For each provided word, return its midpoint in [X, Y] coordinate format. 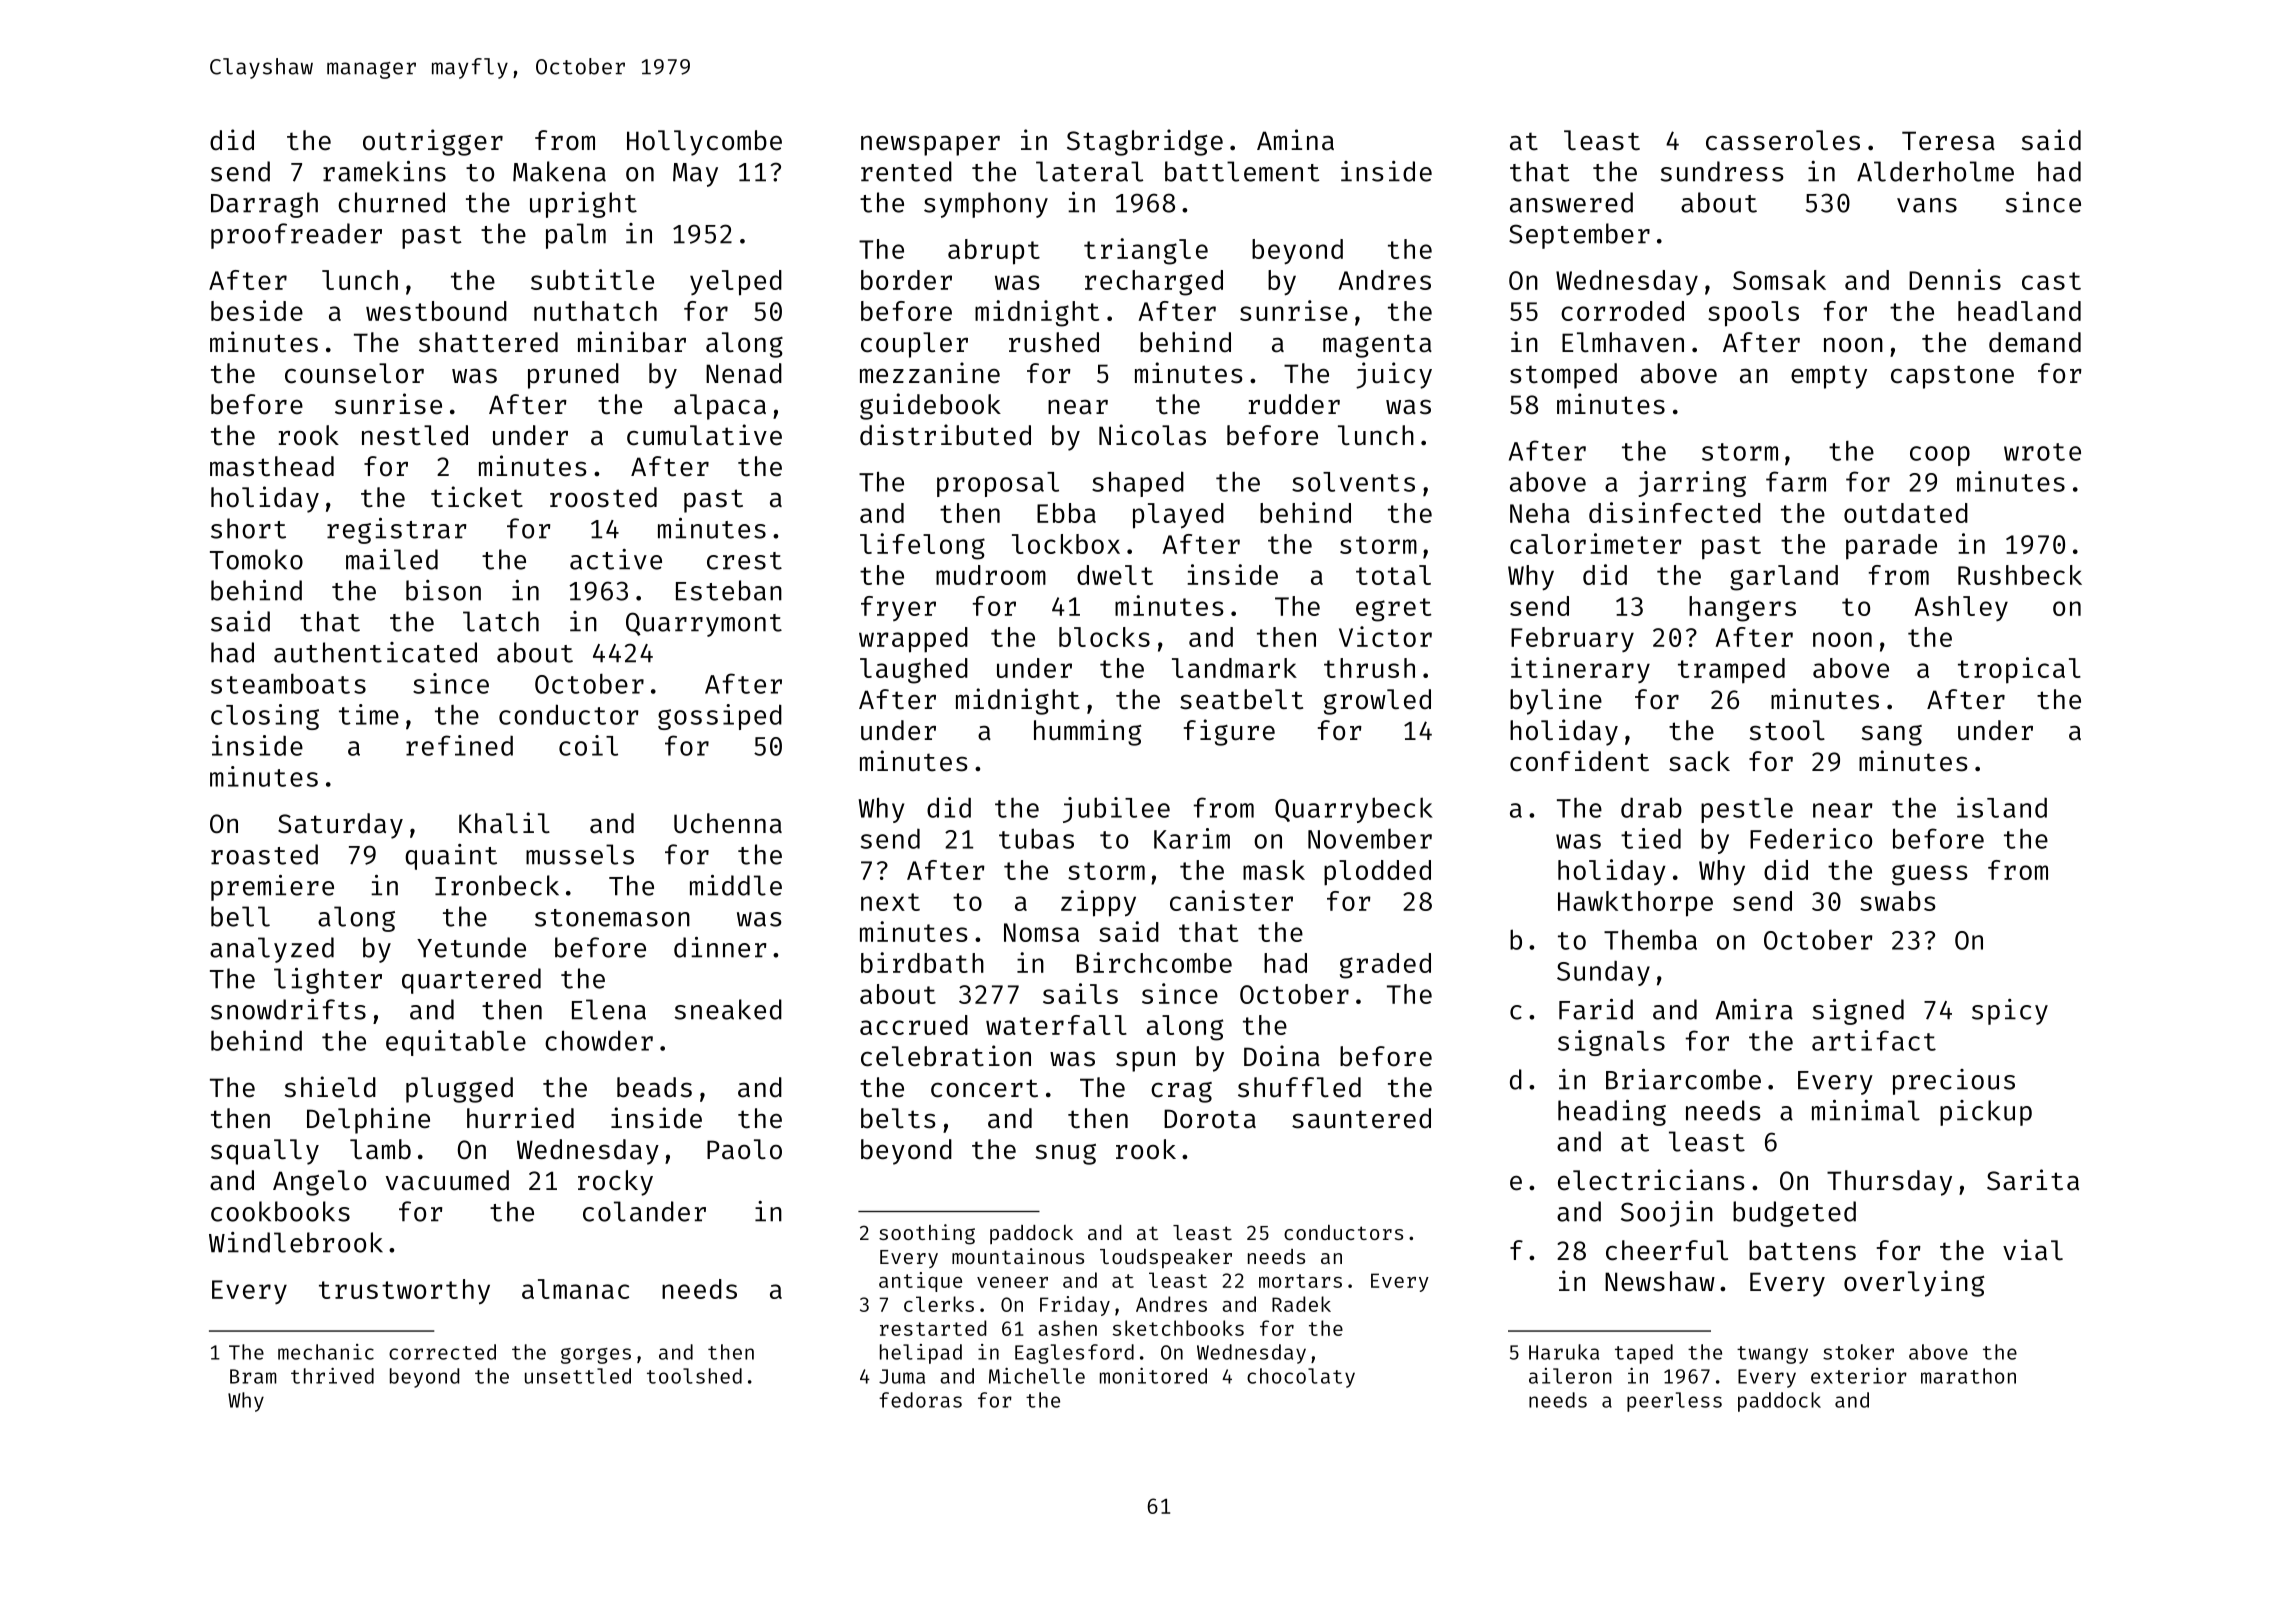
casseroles [1783, 140]
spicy [2010, 1012]
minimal [1866, 1110]
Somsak [1779, 280]
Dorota [1210, 1119]
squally [265, 1152]
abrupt [994, 252]
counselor [354, 373]
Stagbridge [1145, 142]
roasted [264, 854]
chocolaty [1301, 1378]
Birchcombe [1154, 962]
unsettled [578, 1376]
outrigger [433, 142]
